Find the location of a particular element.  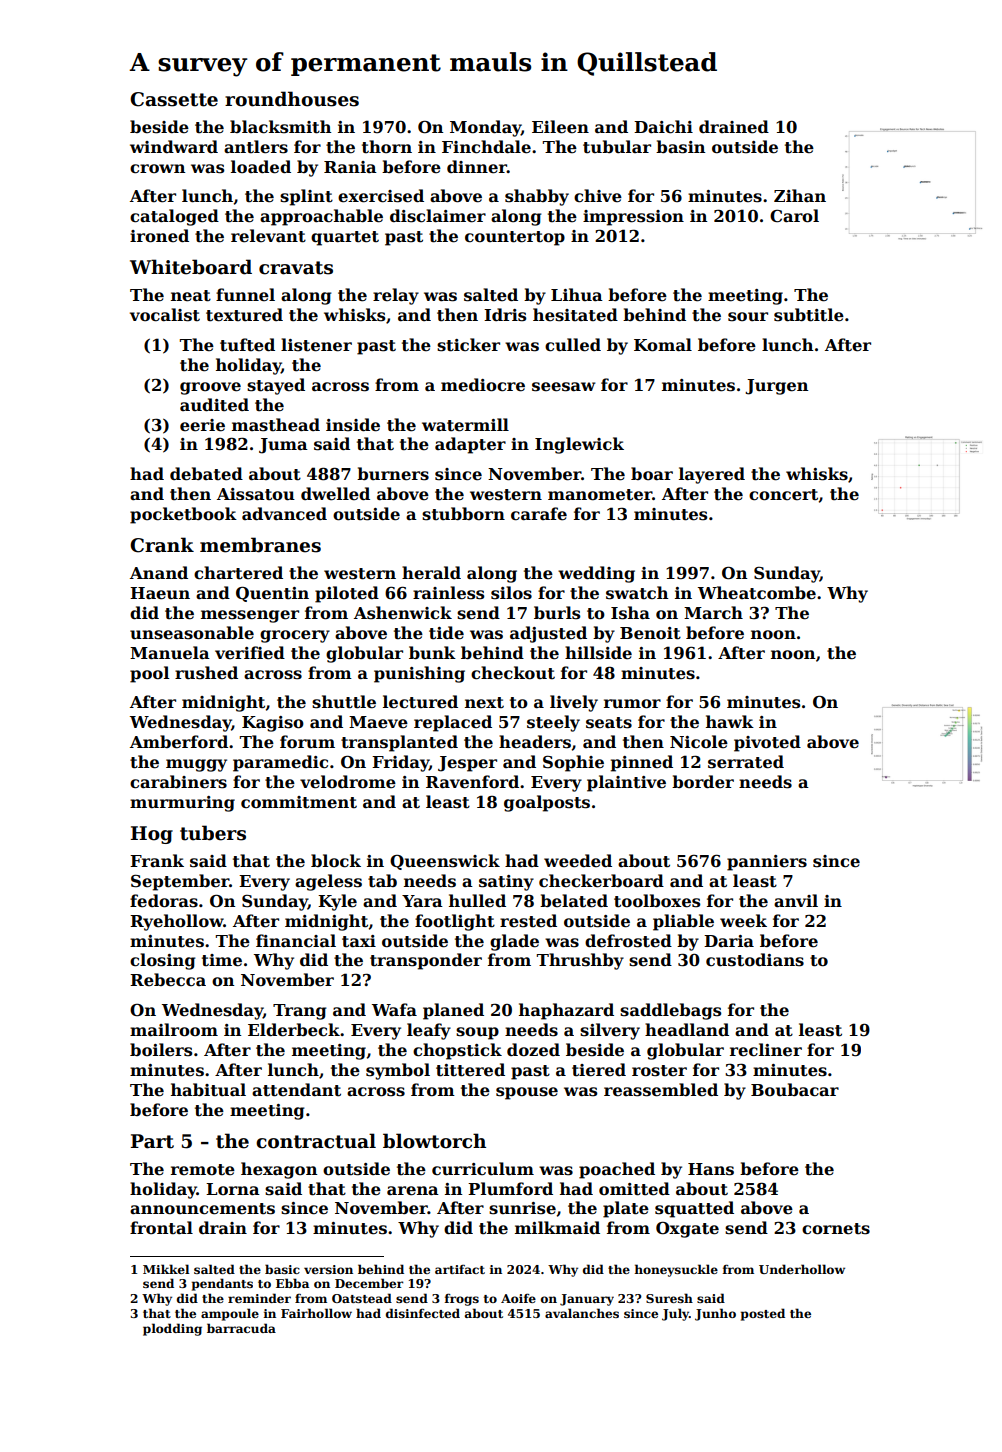

Aoife is located at coordinates (518, 1298).
